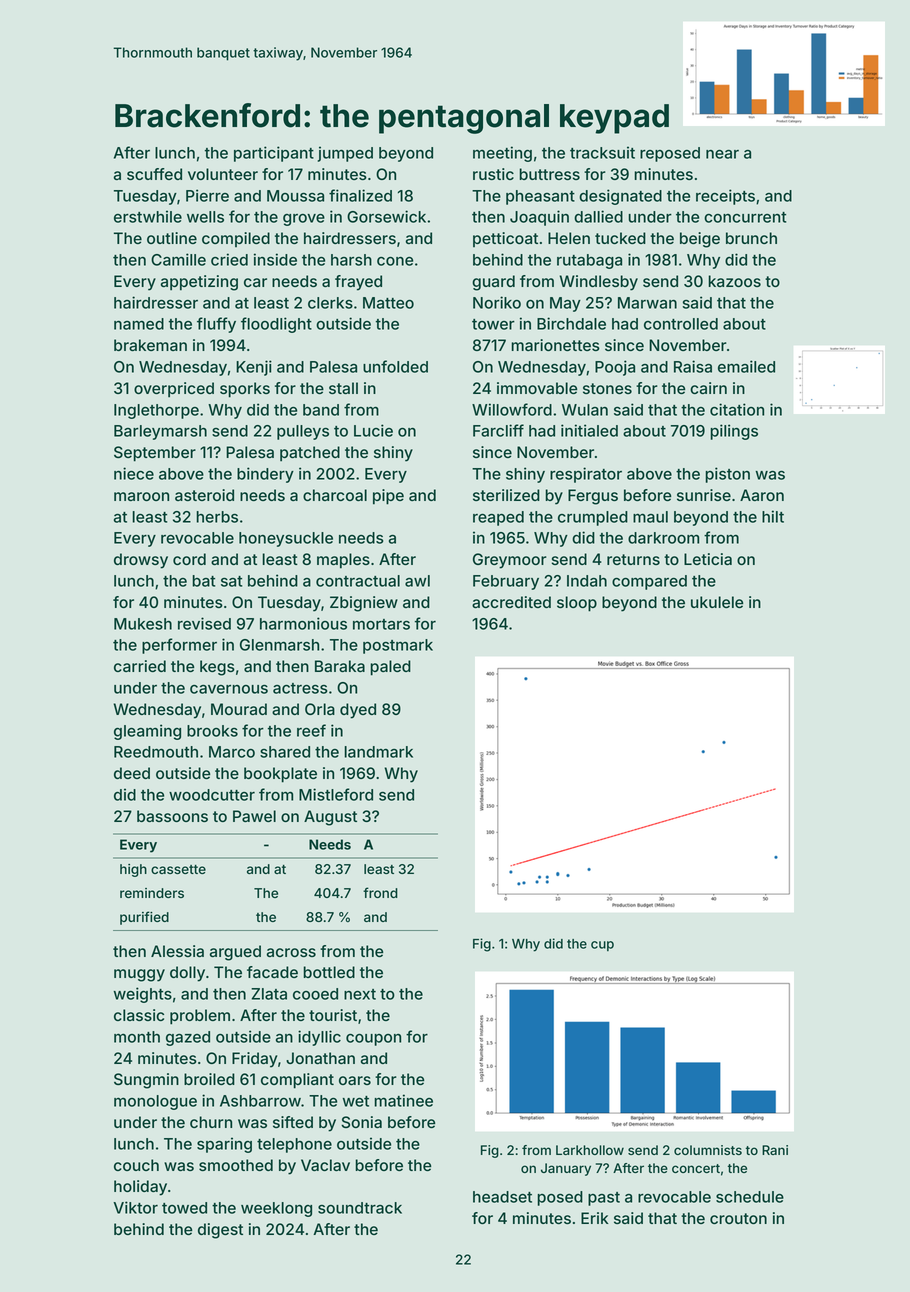  Describe the element at coordinates (274, 154) in the screenshot. I see `participant` at that location.
